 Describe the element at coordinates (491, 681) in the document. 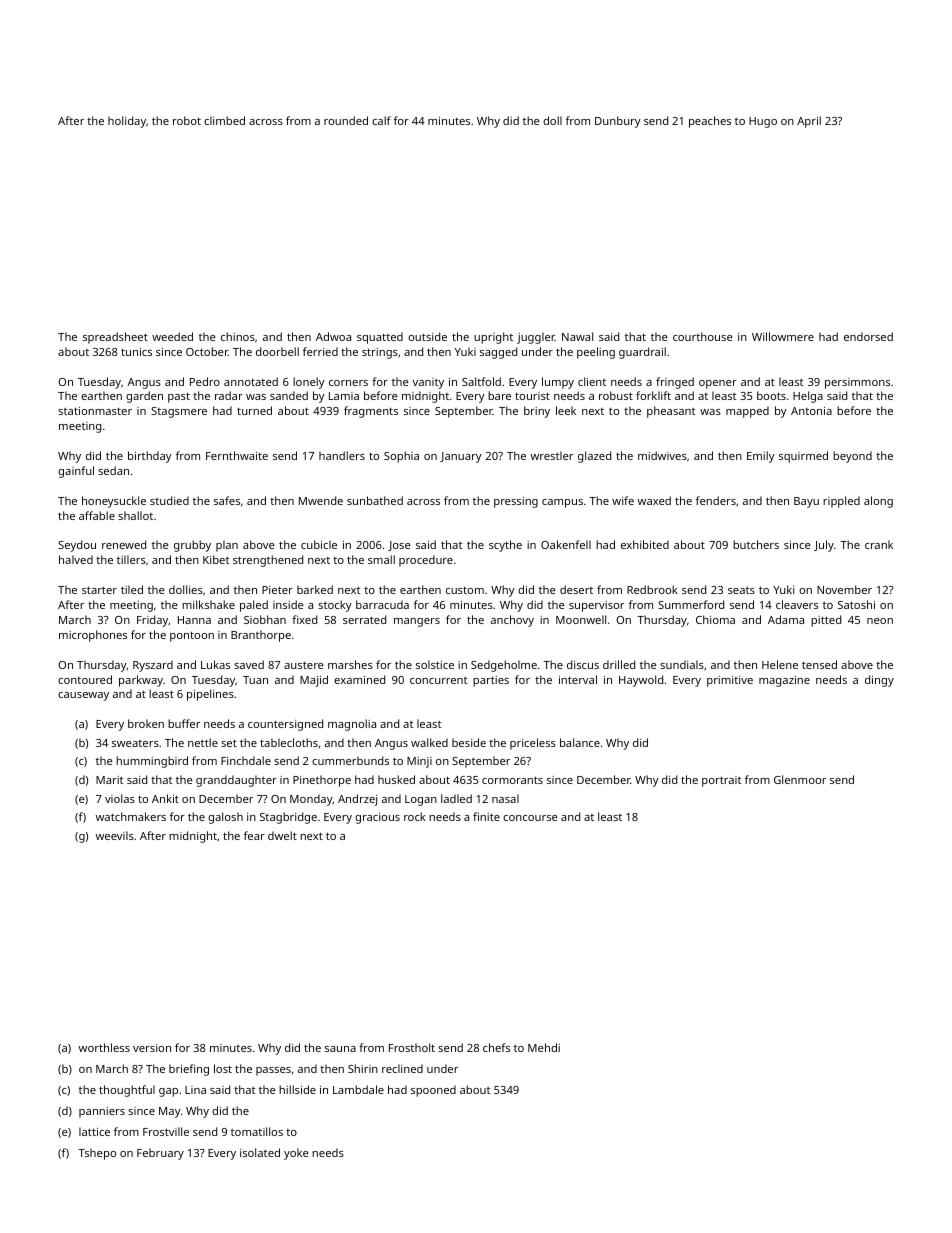

I see `parties` at that location.
